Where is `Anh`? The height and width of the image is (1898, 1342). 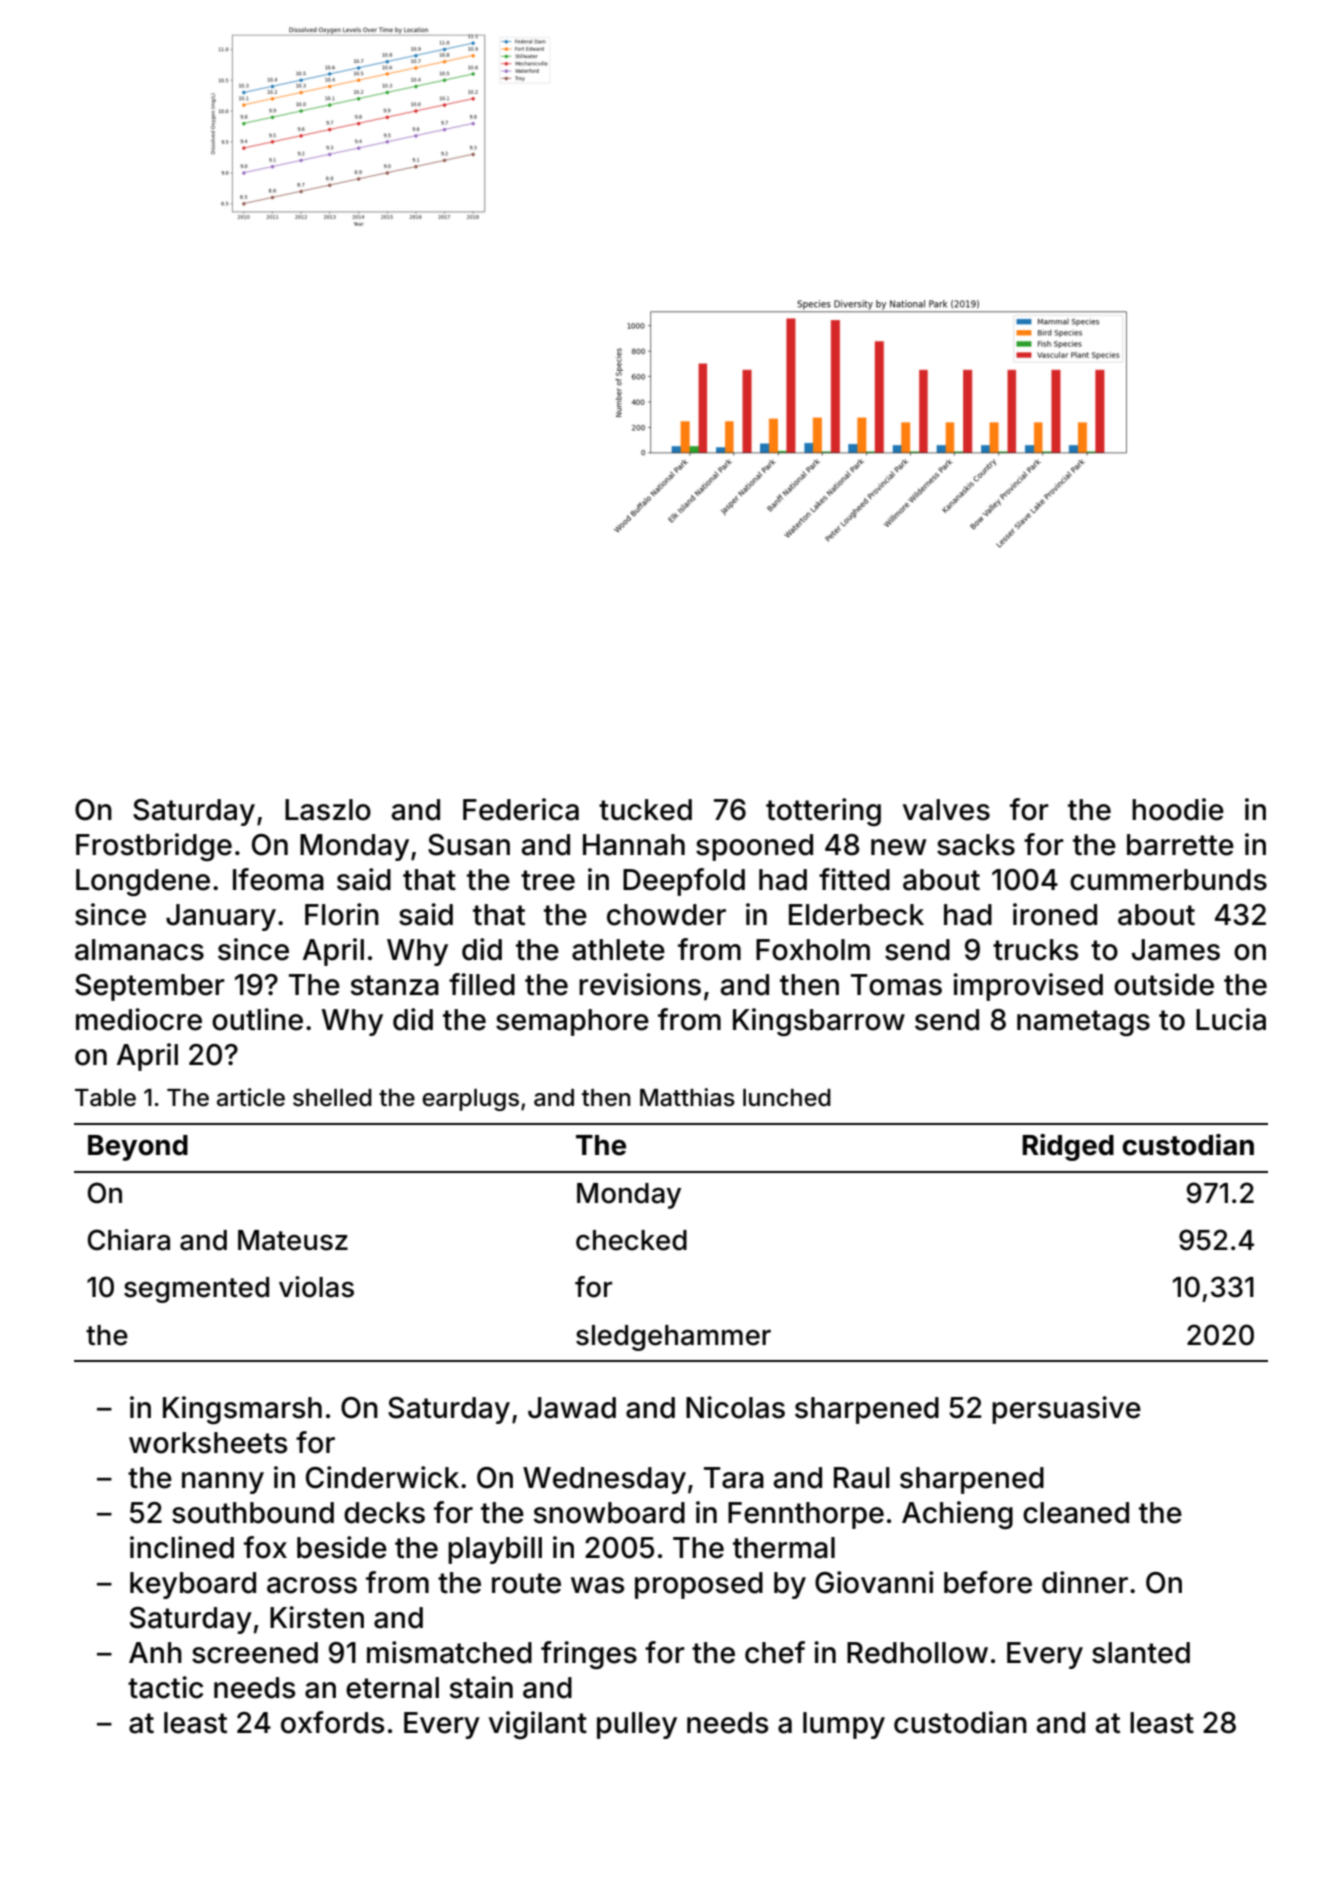 Anh is located at coordinates (155, 1652).
